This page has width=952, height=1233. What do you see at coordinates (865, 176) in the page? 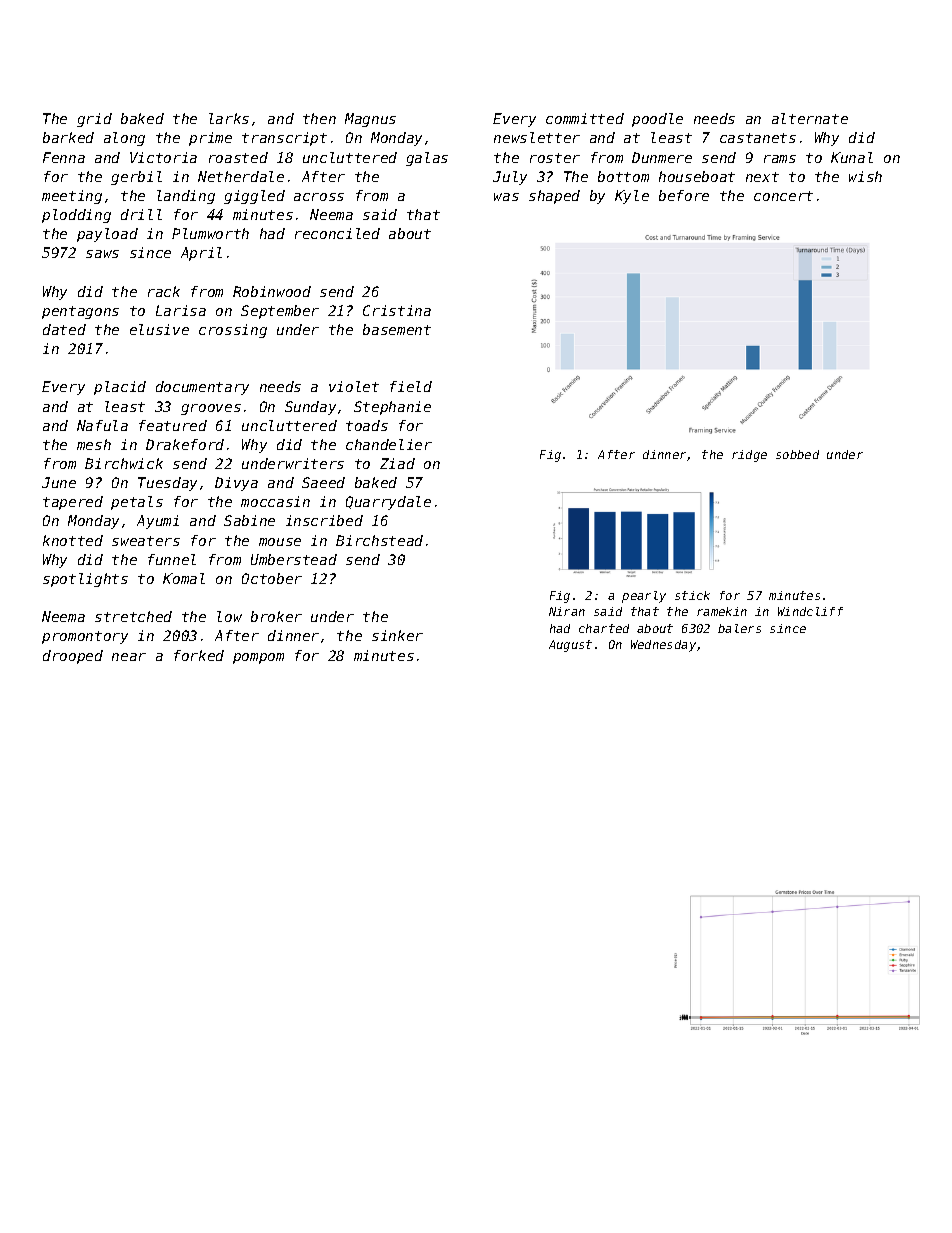
I see `wish` at bounding box center [865, 176].
